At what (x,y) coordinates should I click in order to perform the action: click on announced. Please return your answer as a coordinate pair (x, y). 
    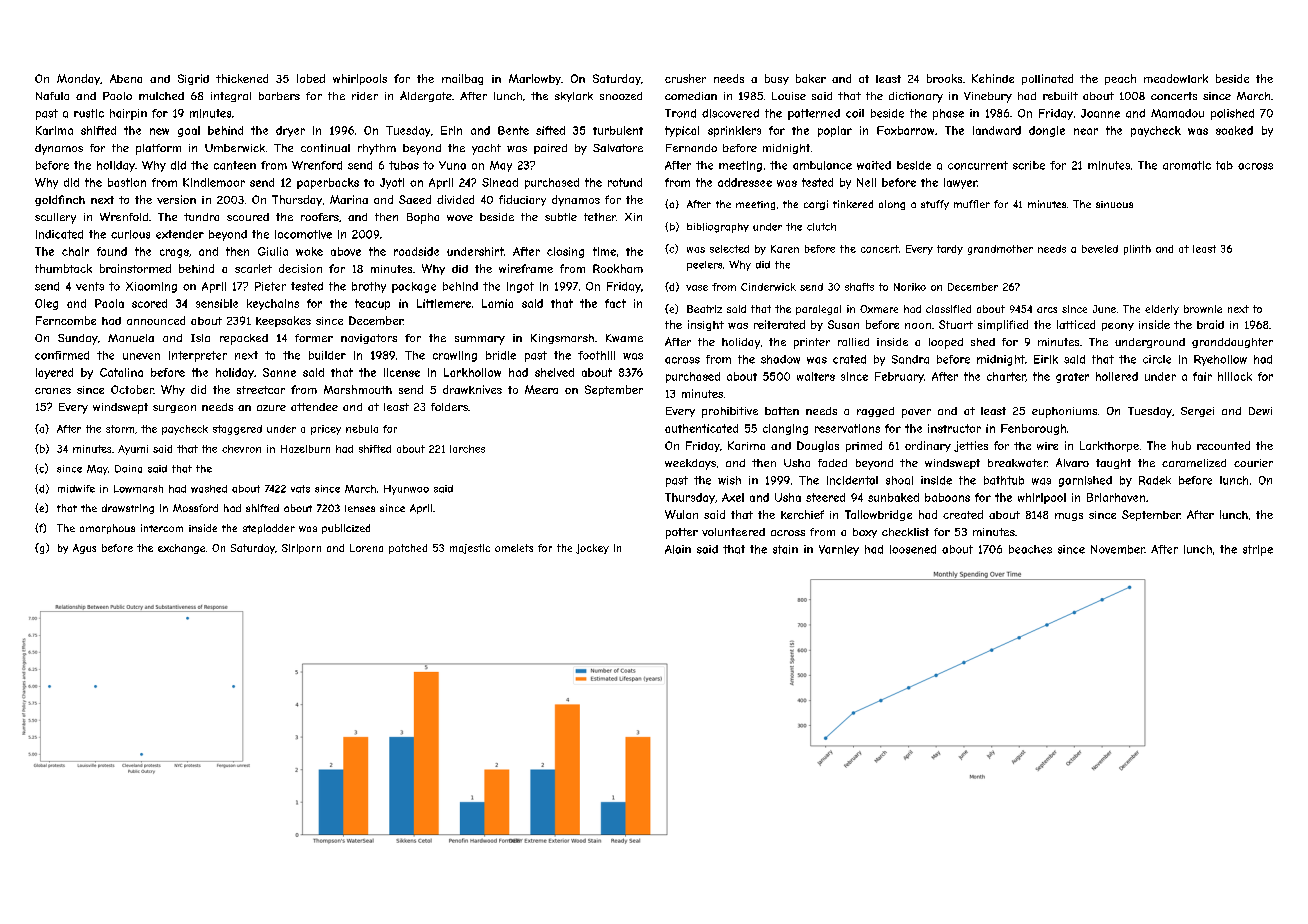
    Looking at the image, I should click on (156, 320).
